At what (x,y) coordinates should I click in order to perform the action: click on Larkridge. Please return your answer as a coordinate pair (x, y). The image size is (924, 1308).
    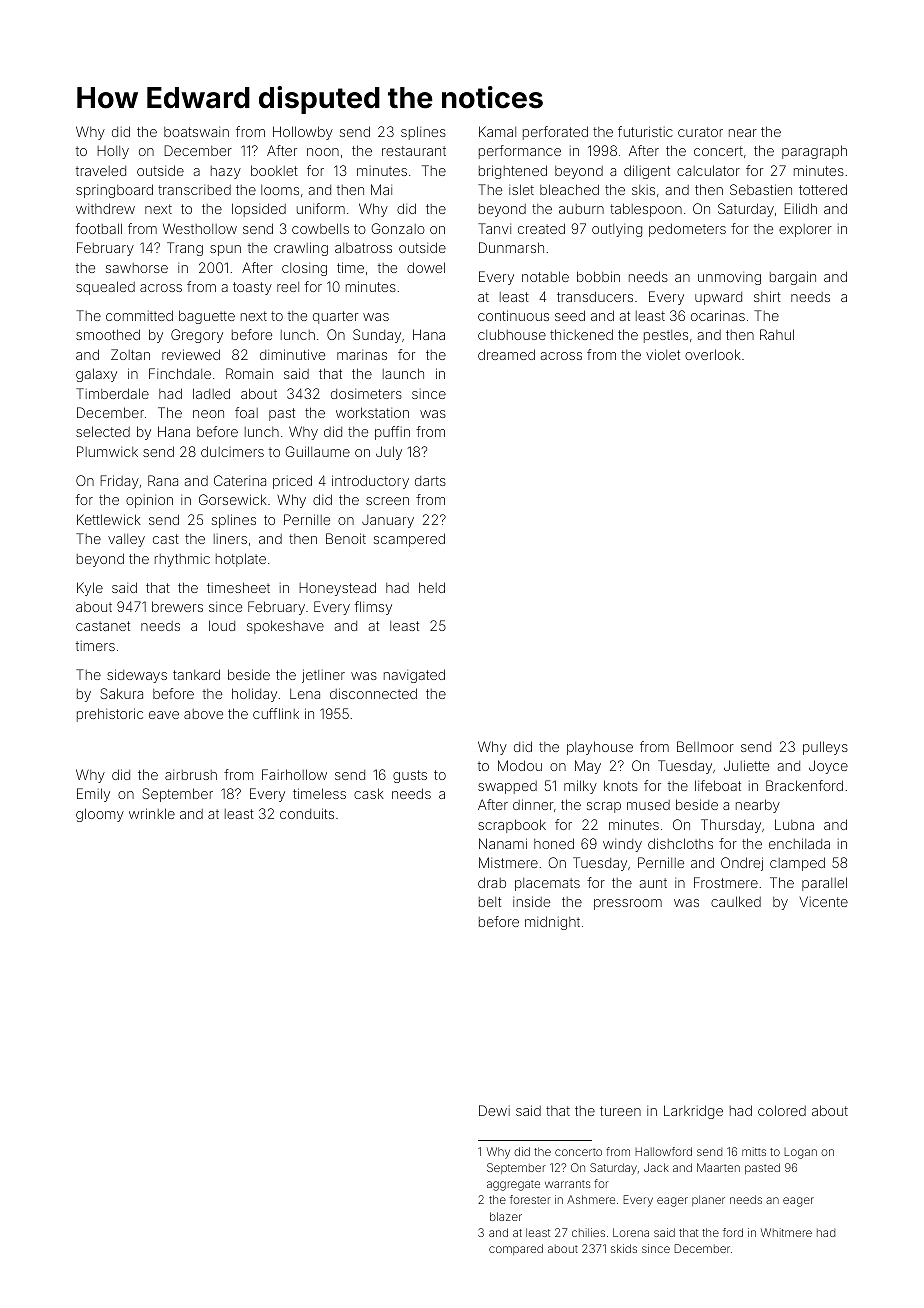
    Looking at the image, I should click on (693, 1112).
